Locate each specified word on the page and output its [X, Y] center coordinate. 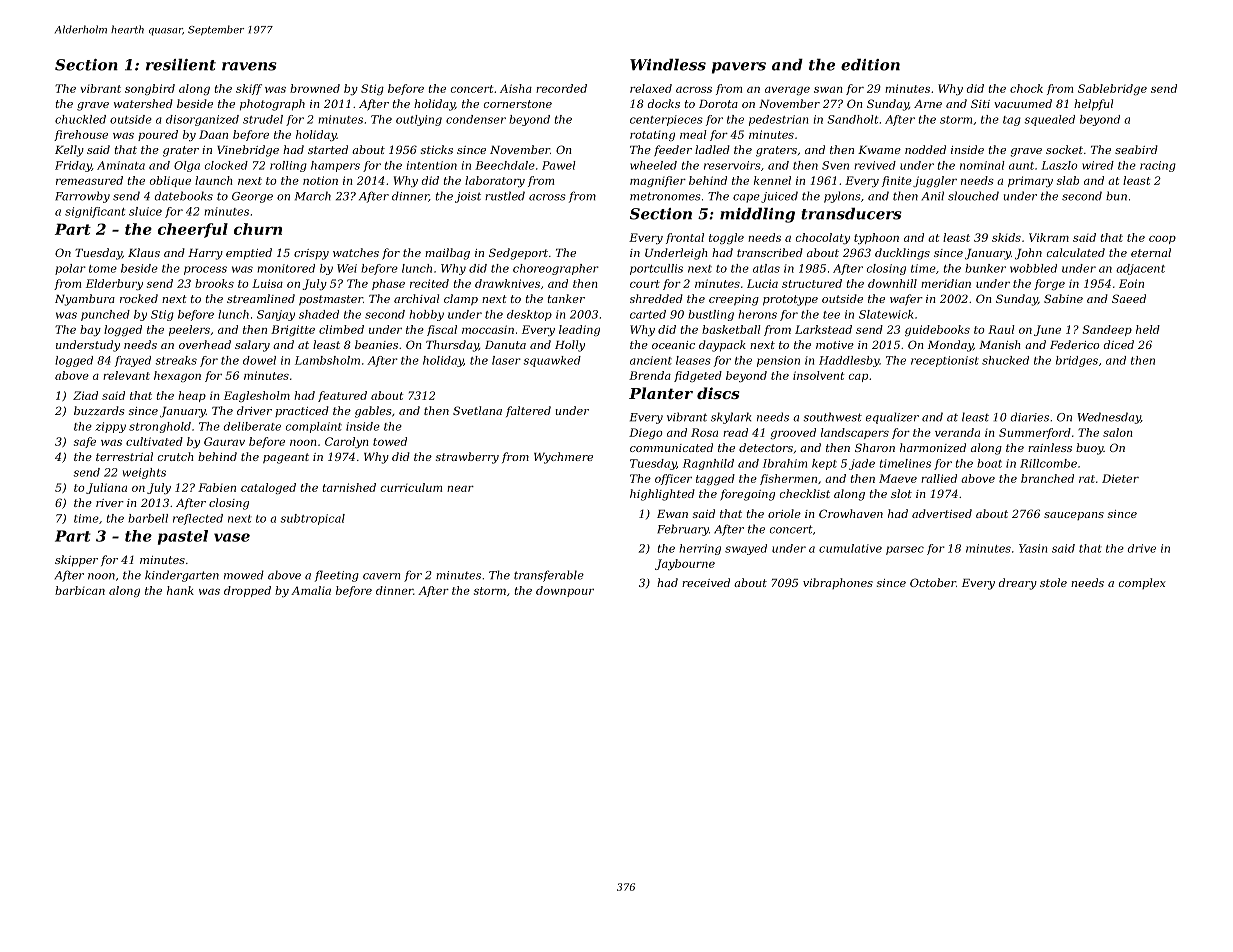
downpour [565, 591]
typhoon [876, 238]
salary [252, 346]
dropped [247, 591]
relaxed [651, 88]
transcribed [770, 252]
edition [870, 65]
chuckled [80, 119]
